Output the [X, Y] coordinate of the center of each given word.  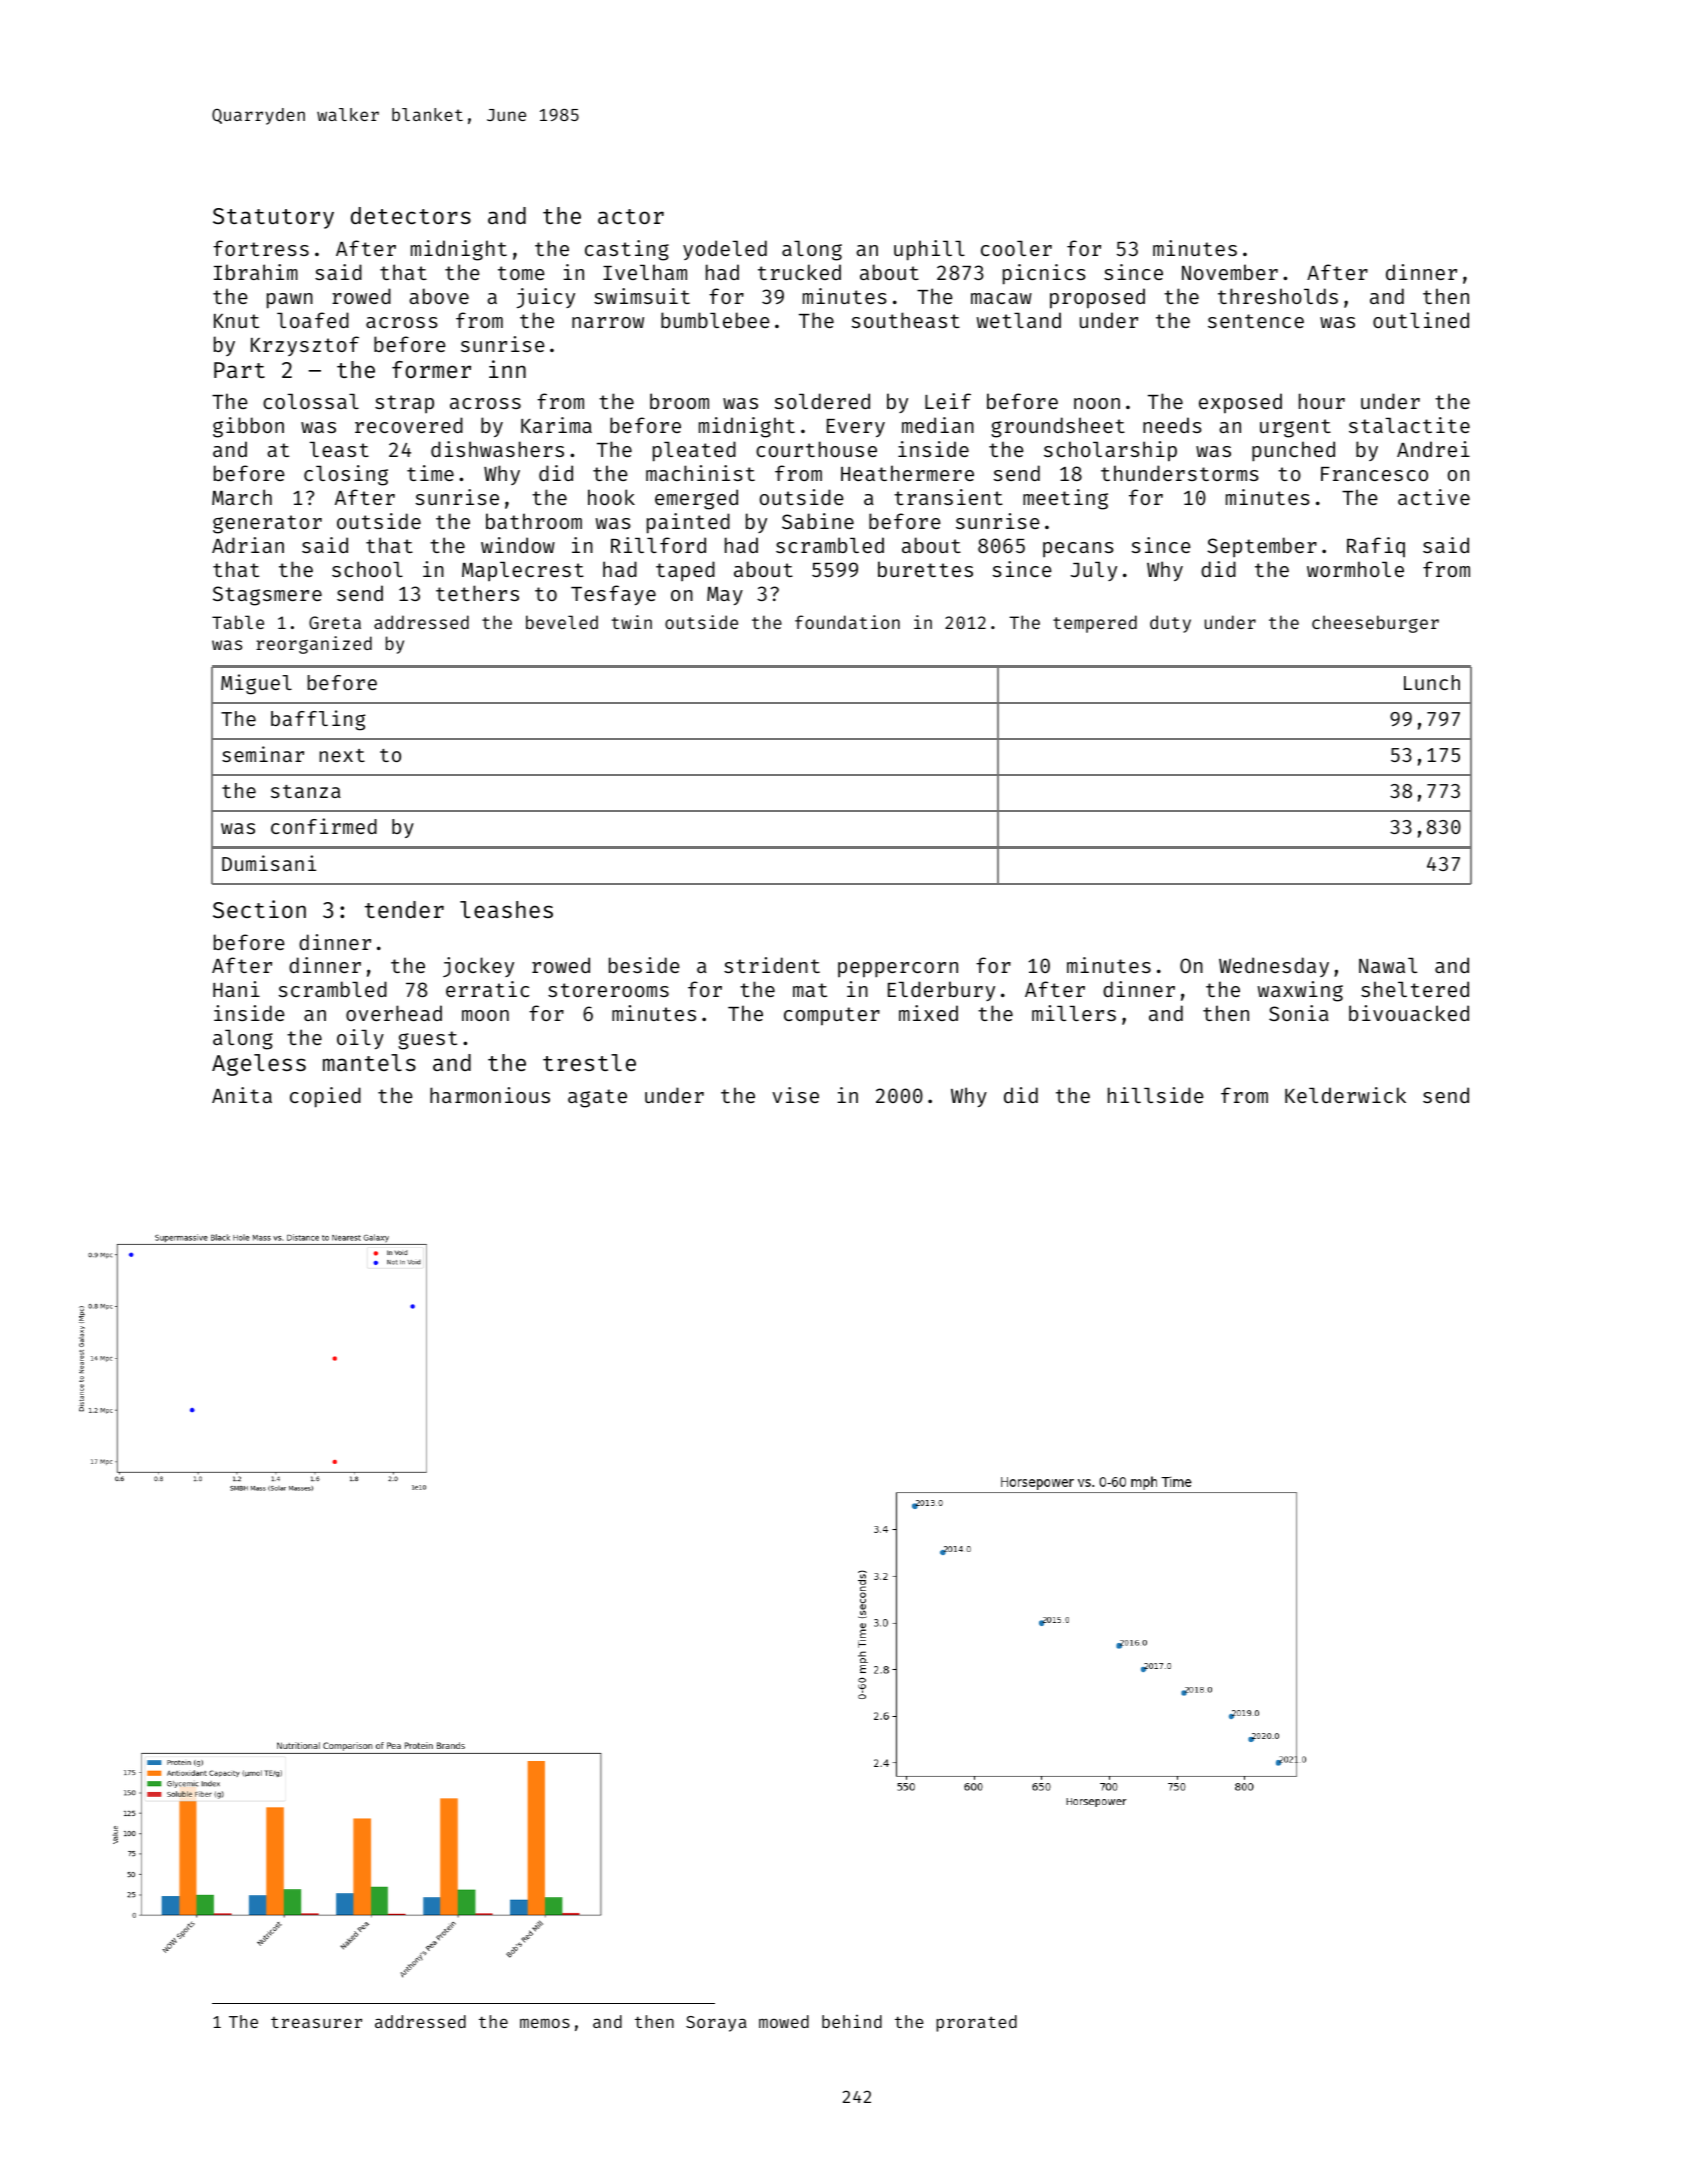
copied [325, 1097]
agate [597, 1098]
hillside [1156, 1095]
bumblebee [715, 320]
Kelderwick [1345, 1095]
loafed [313, 320]
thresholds [1278, 296]
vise [795, 1095]
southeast [906, 320]
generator [267, 524]
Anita [242, 1095]
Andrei [1433, 449]
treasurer [316, 2022]
